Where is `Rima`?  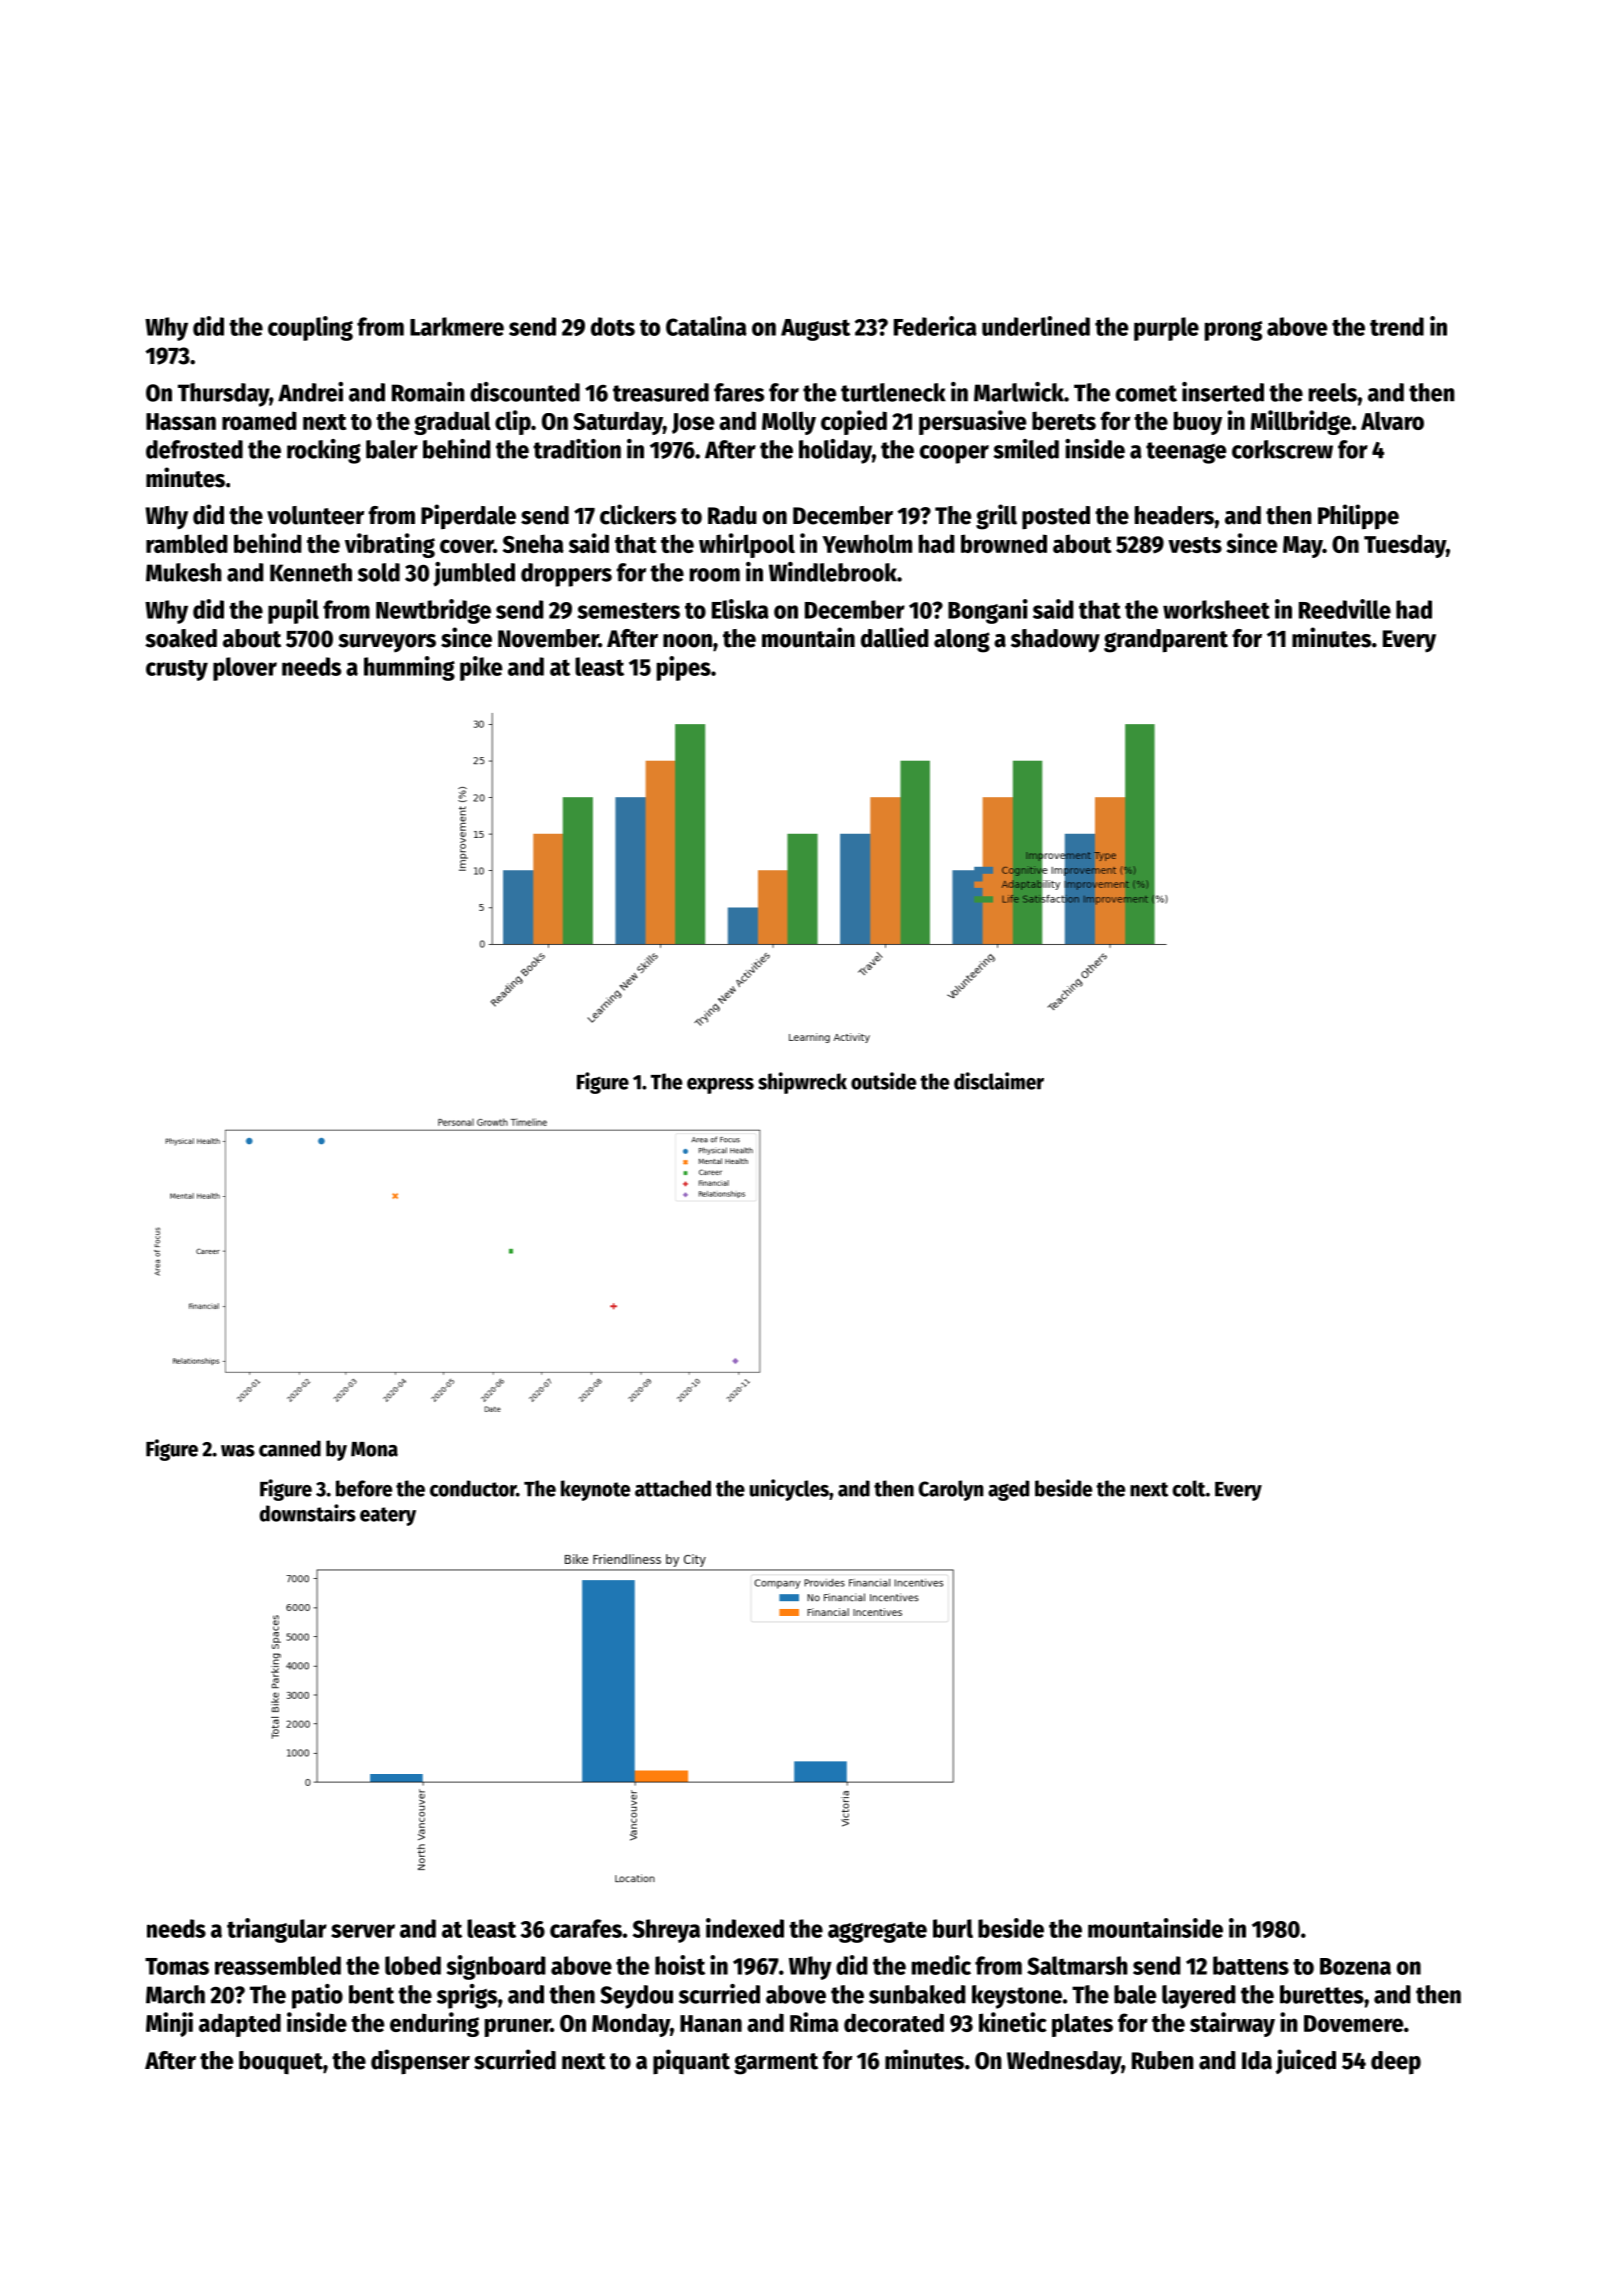
Rima is located at coordinates (814, 2022).
